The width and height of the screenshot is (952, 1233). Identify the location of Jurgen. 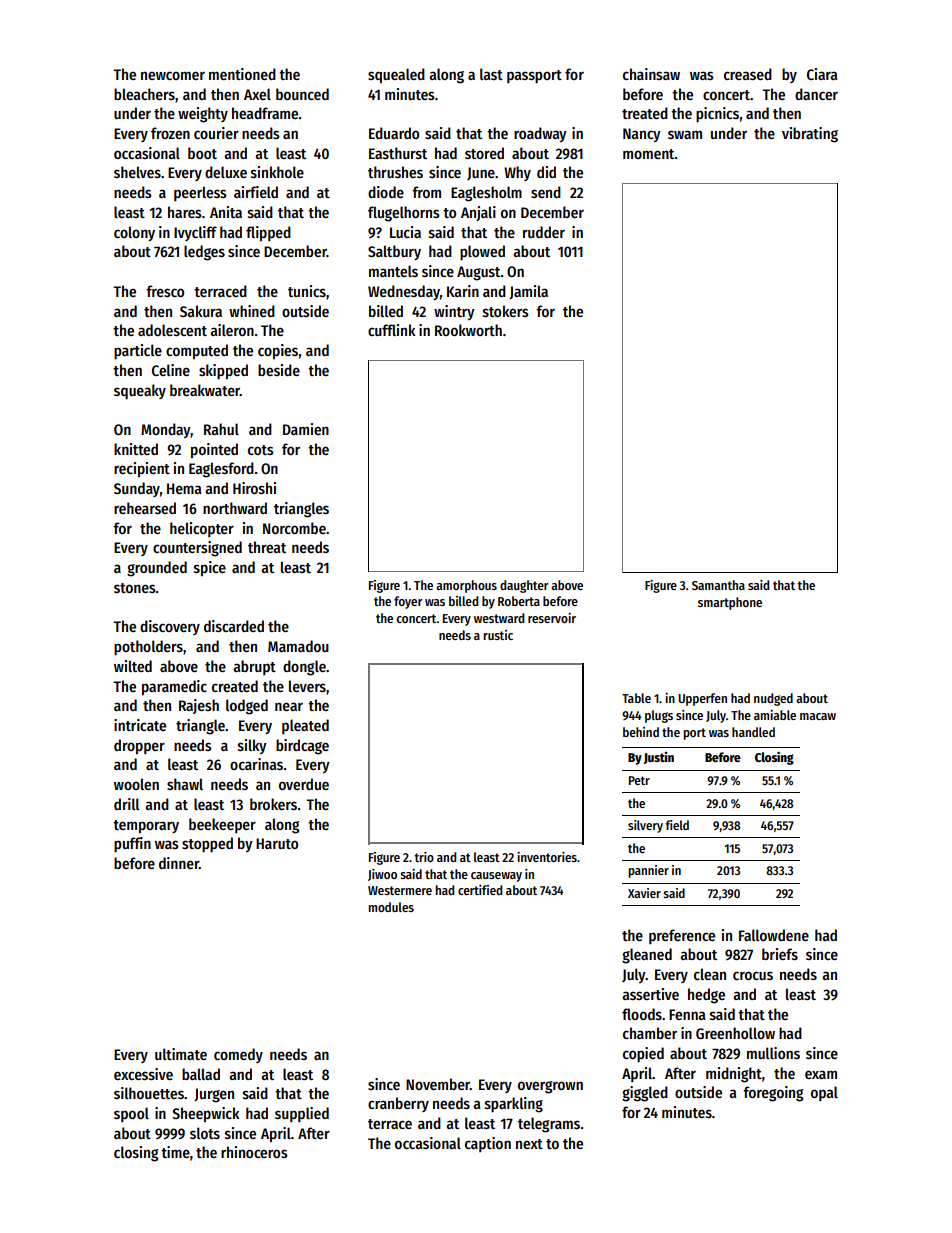
(214, 1095).
